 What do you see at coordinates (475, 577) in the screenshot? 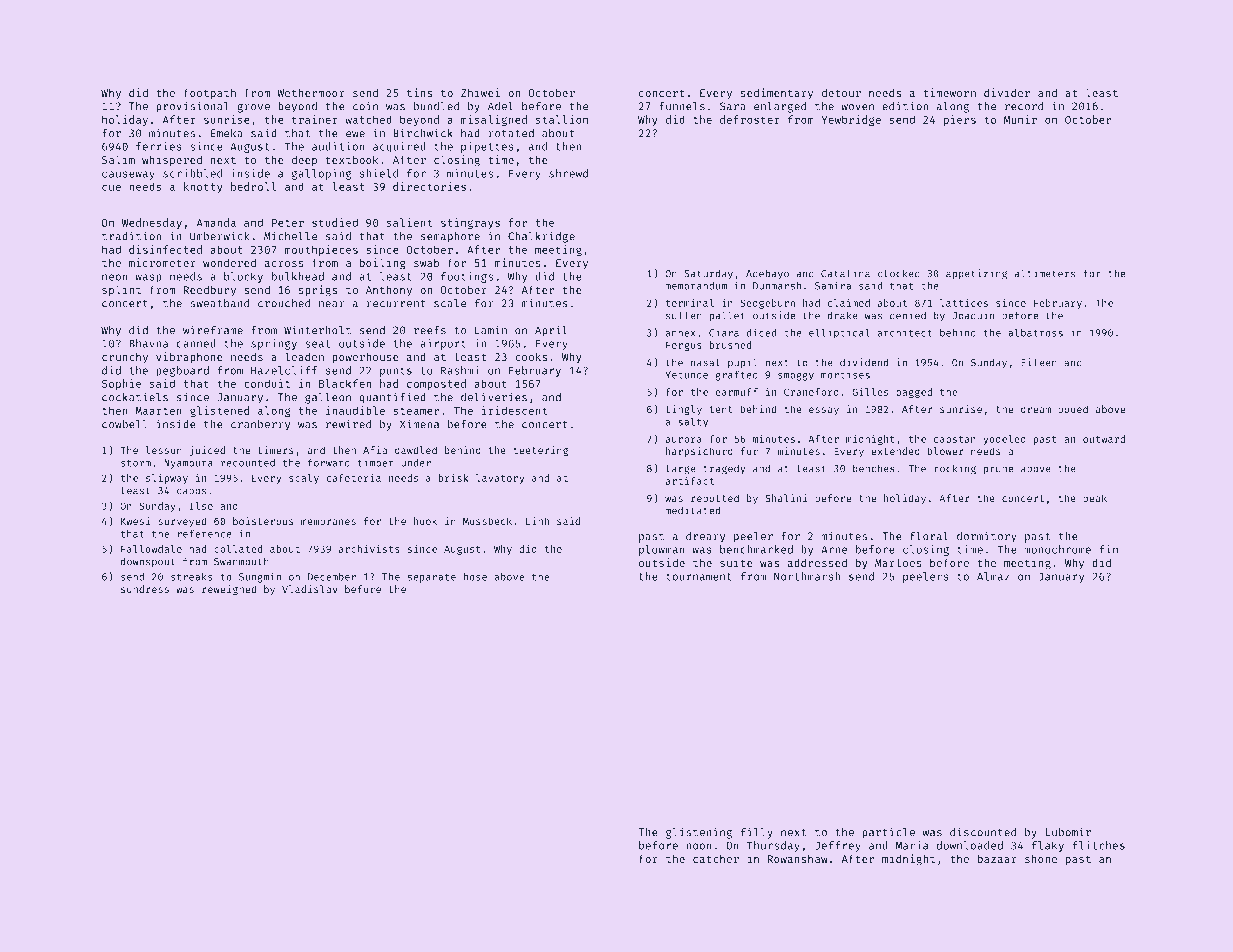
I see `hose` at bounding box center [475, 577].
